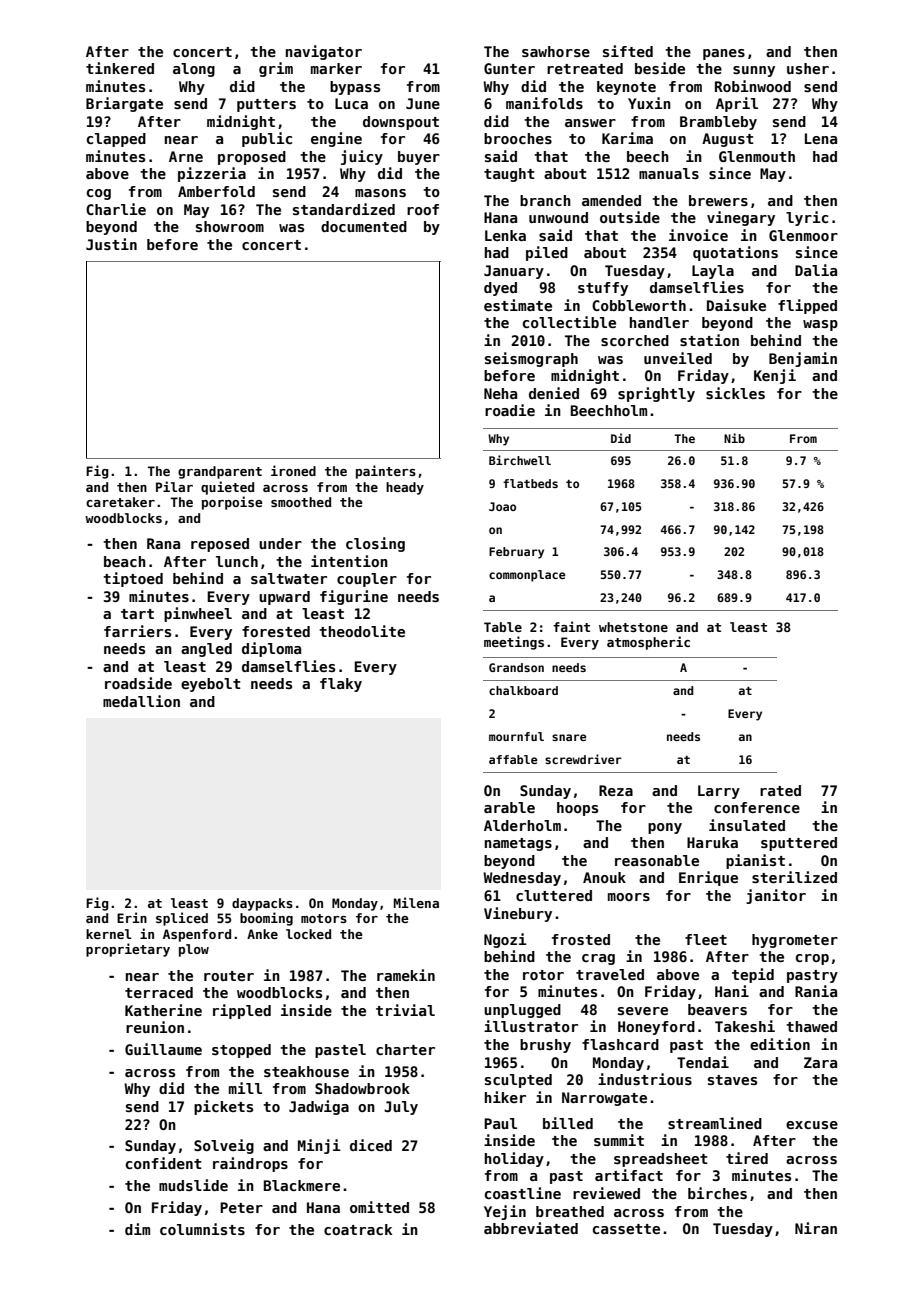  What do you see at coordinates (163, 543) in the screenshot?
I see `Rana` at bounding box center [163, 543].
